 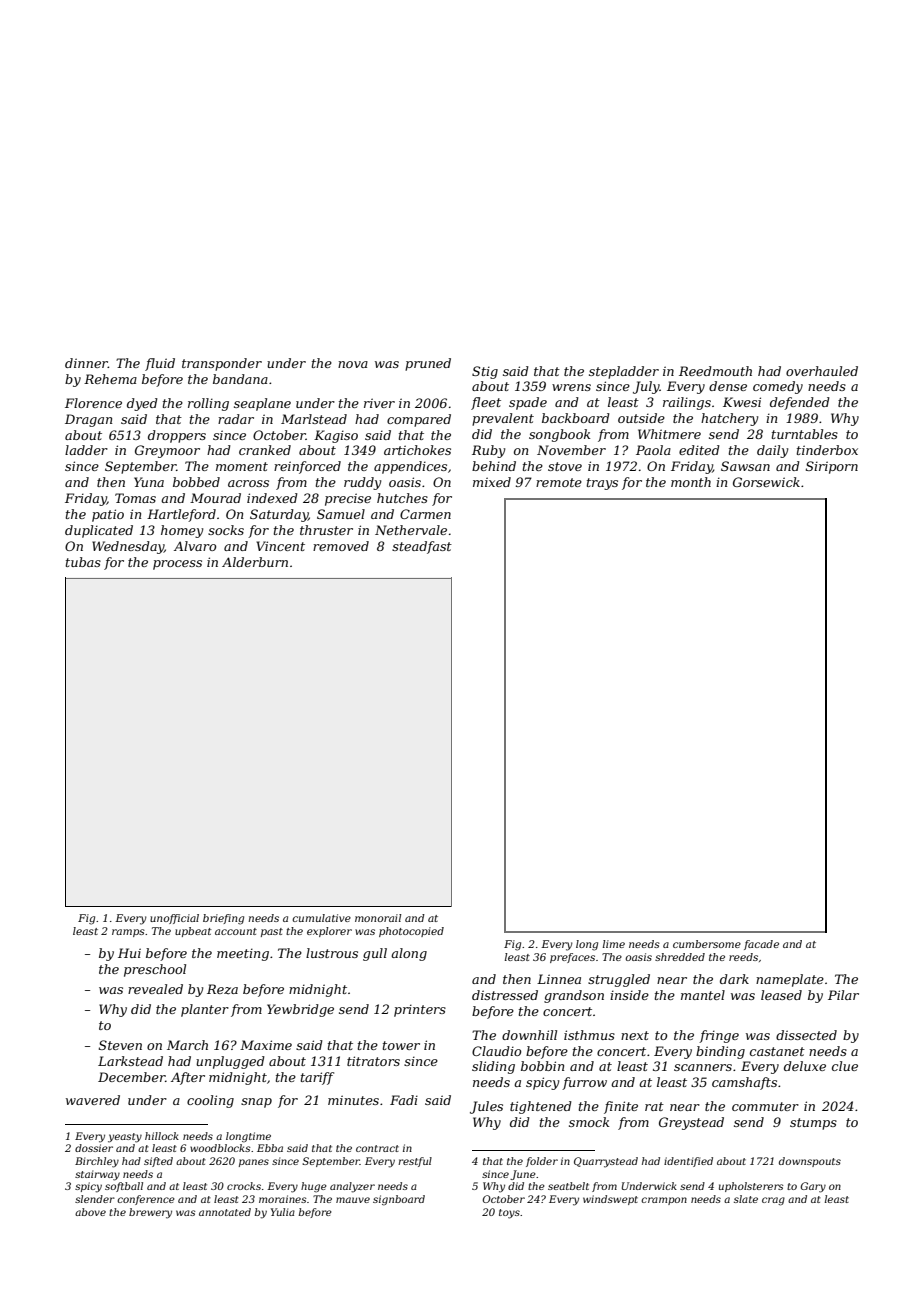 What do you see at coordinates (225, 1212) in the screenshot?
I see `annotated` at bounding box center [225, 1212].
